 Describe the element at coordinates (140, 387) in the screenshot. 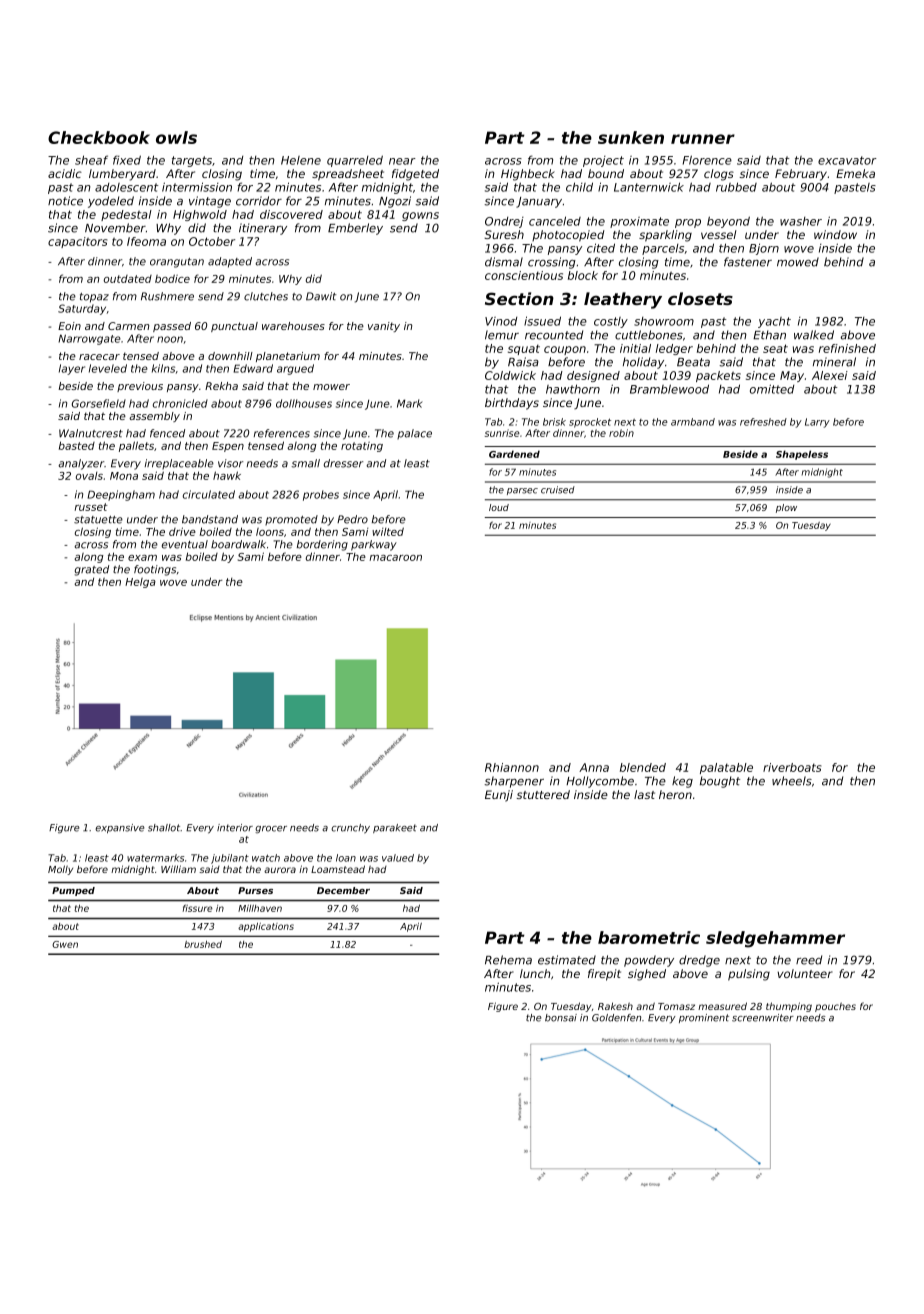

I see `previous` at that location.
